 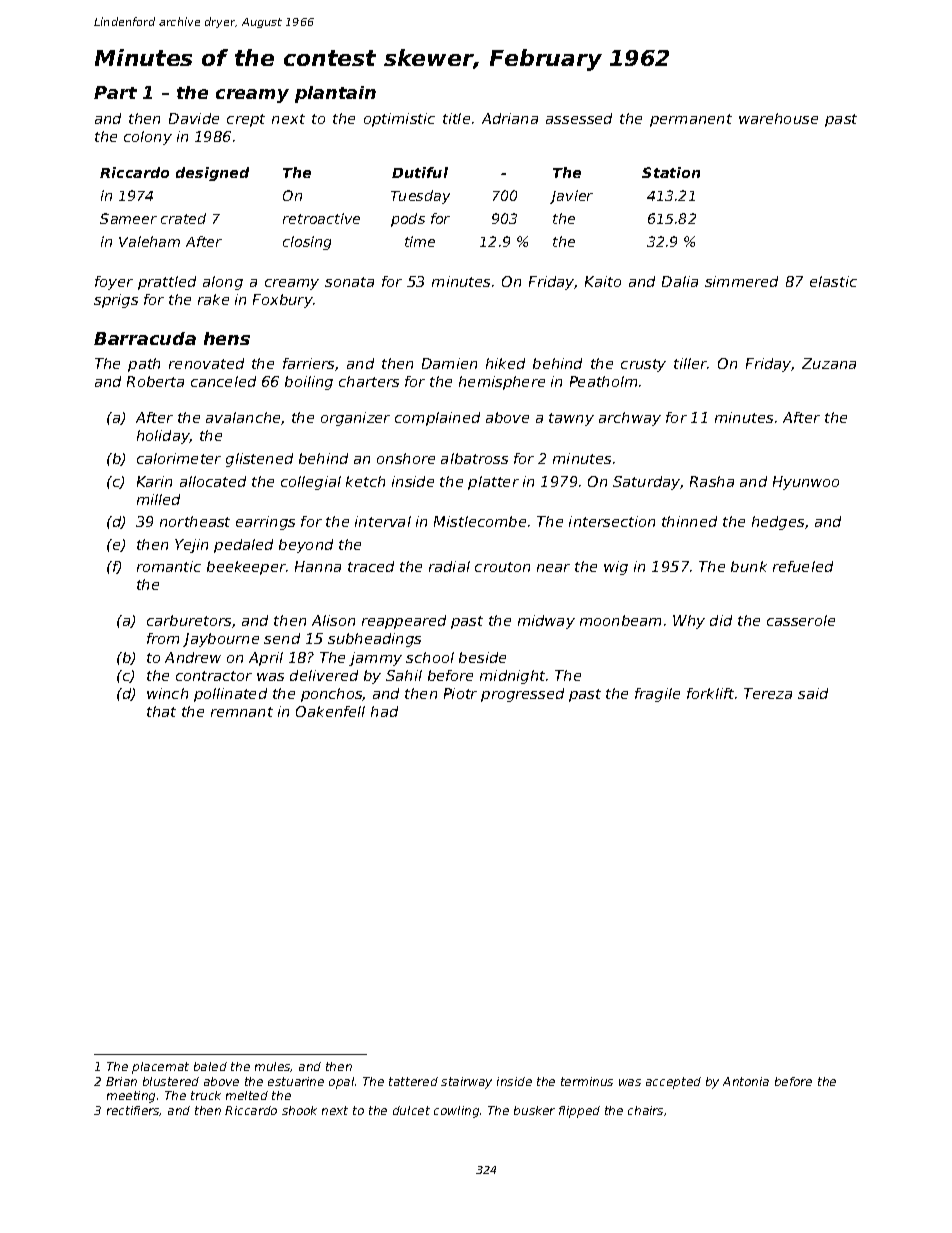 What do you see at coordinates (116, 301) in the page?
I see `sprigs` at bounding box center [116, 301].
